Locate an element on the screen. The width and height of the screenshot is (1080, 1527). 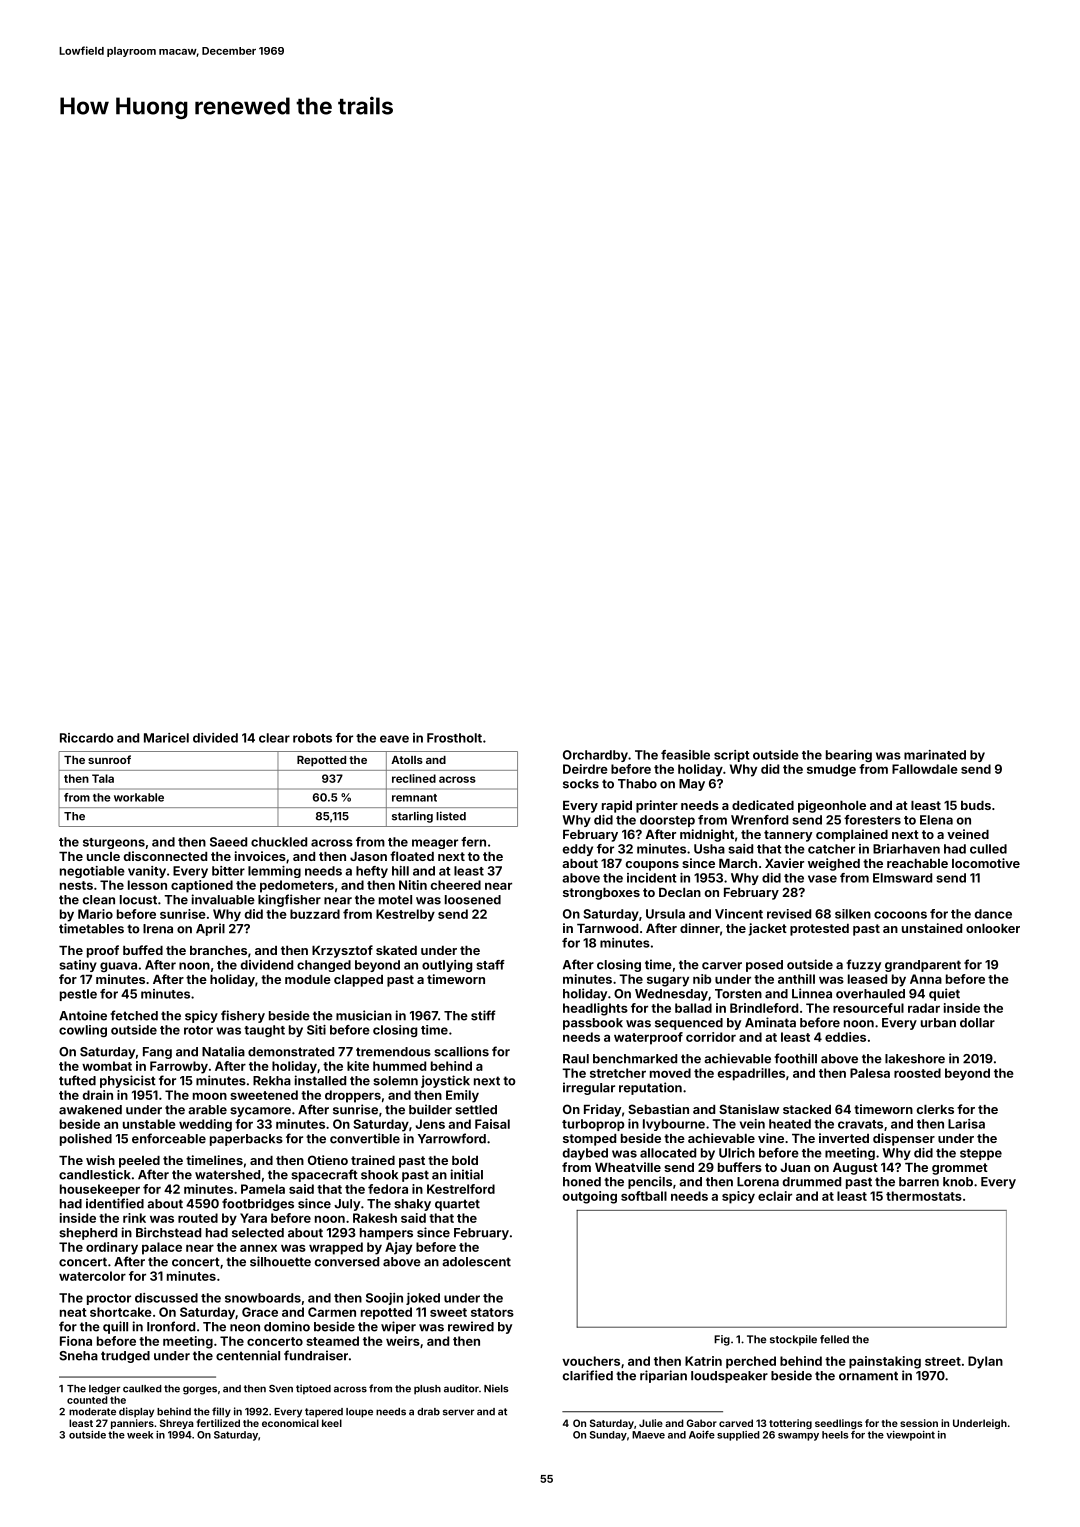
caulked is located at coordinates (142, 1389).
